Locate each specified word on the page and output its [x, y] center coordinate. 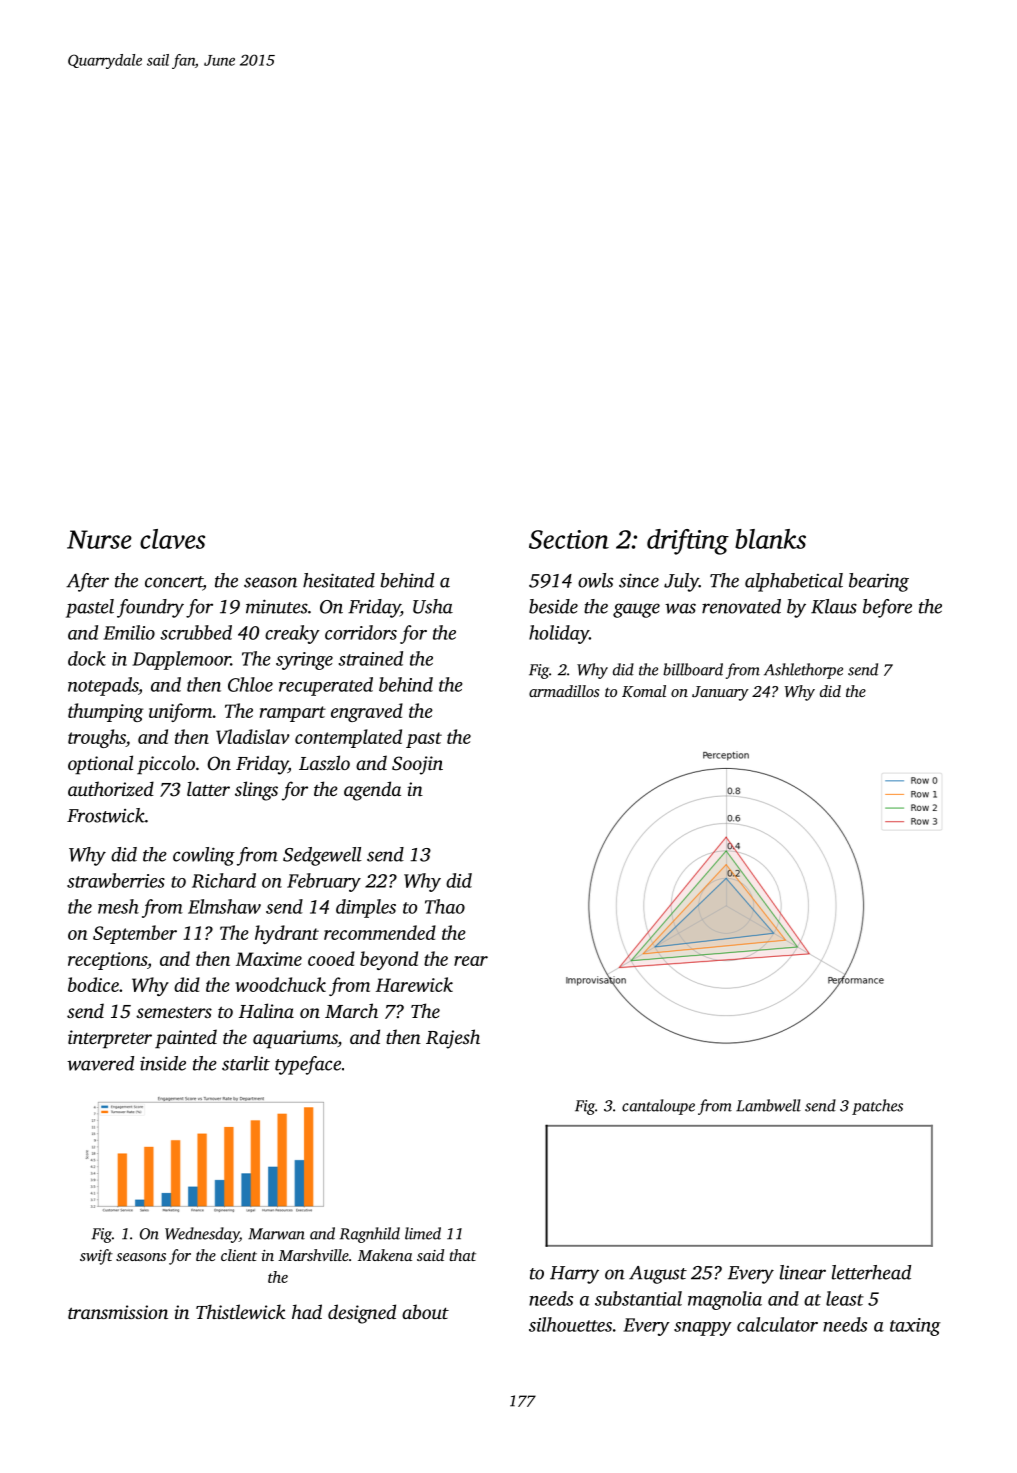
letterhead [871, 1272]
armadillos [564, 691]
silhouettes [570, 1324]
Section [569, 539]
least [845, 1298]
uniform [180, 712]
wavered [100, 1063]
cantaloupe [658, 1107]
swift [96, 1257]
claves [172, 539]
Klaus [834, 606]
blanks [770, 539]
